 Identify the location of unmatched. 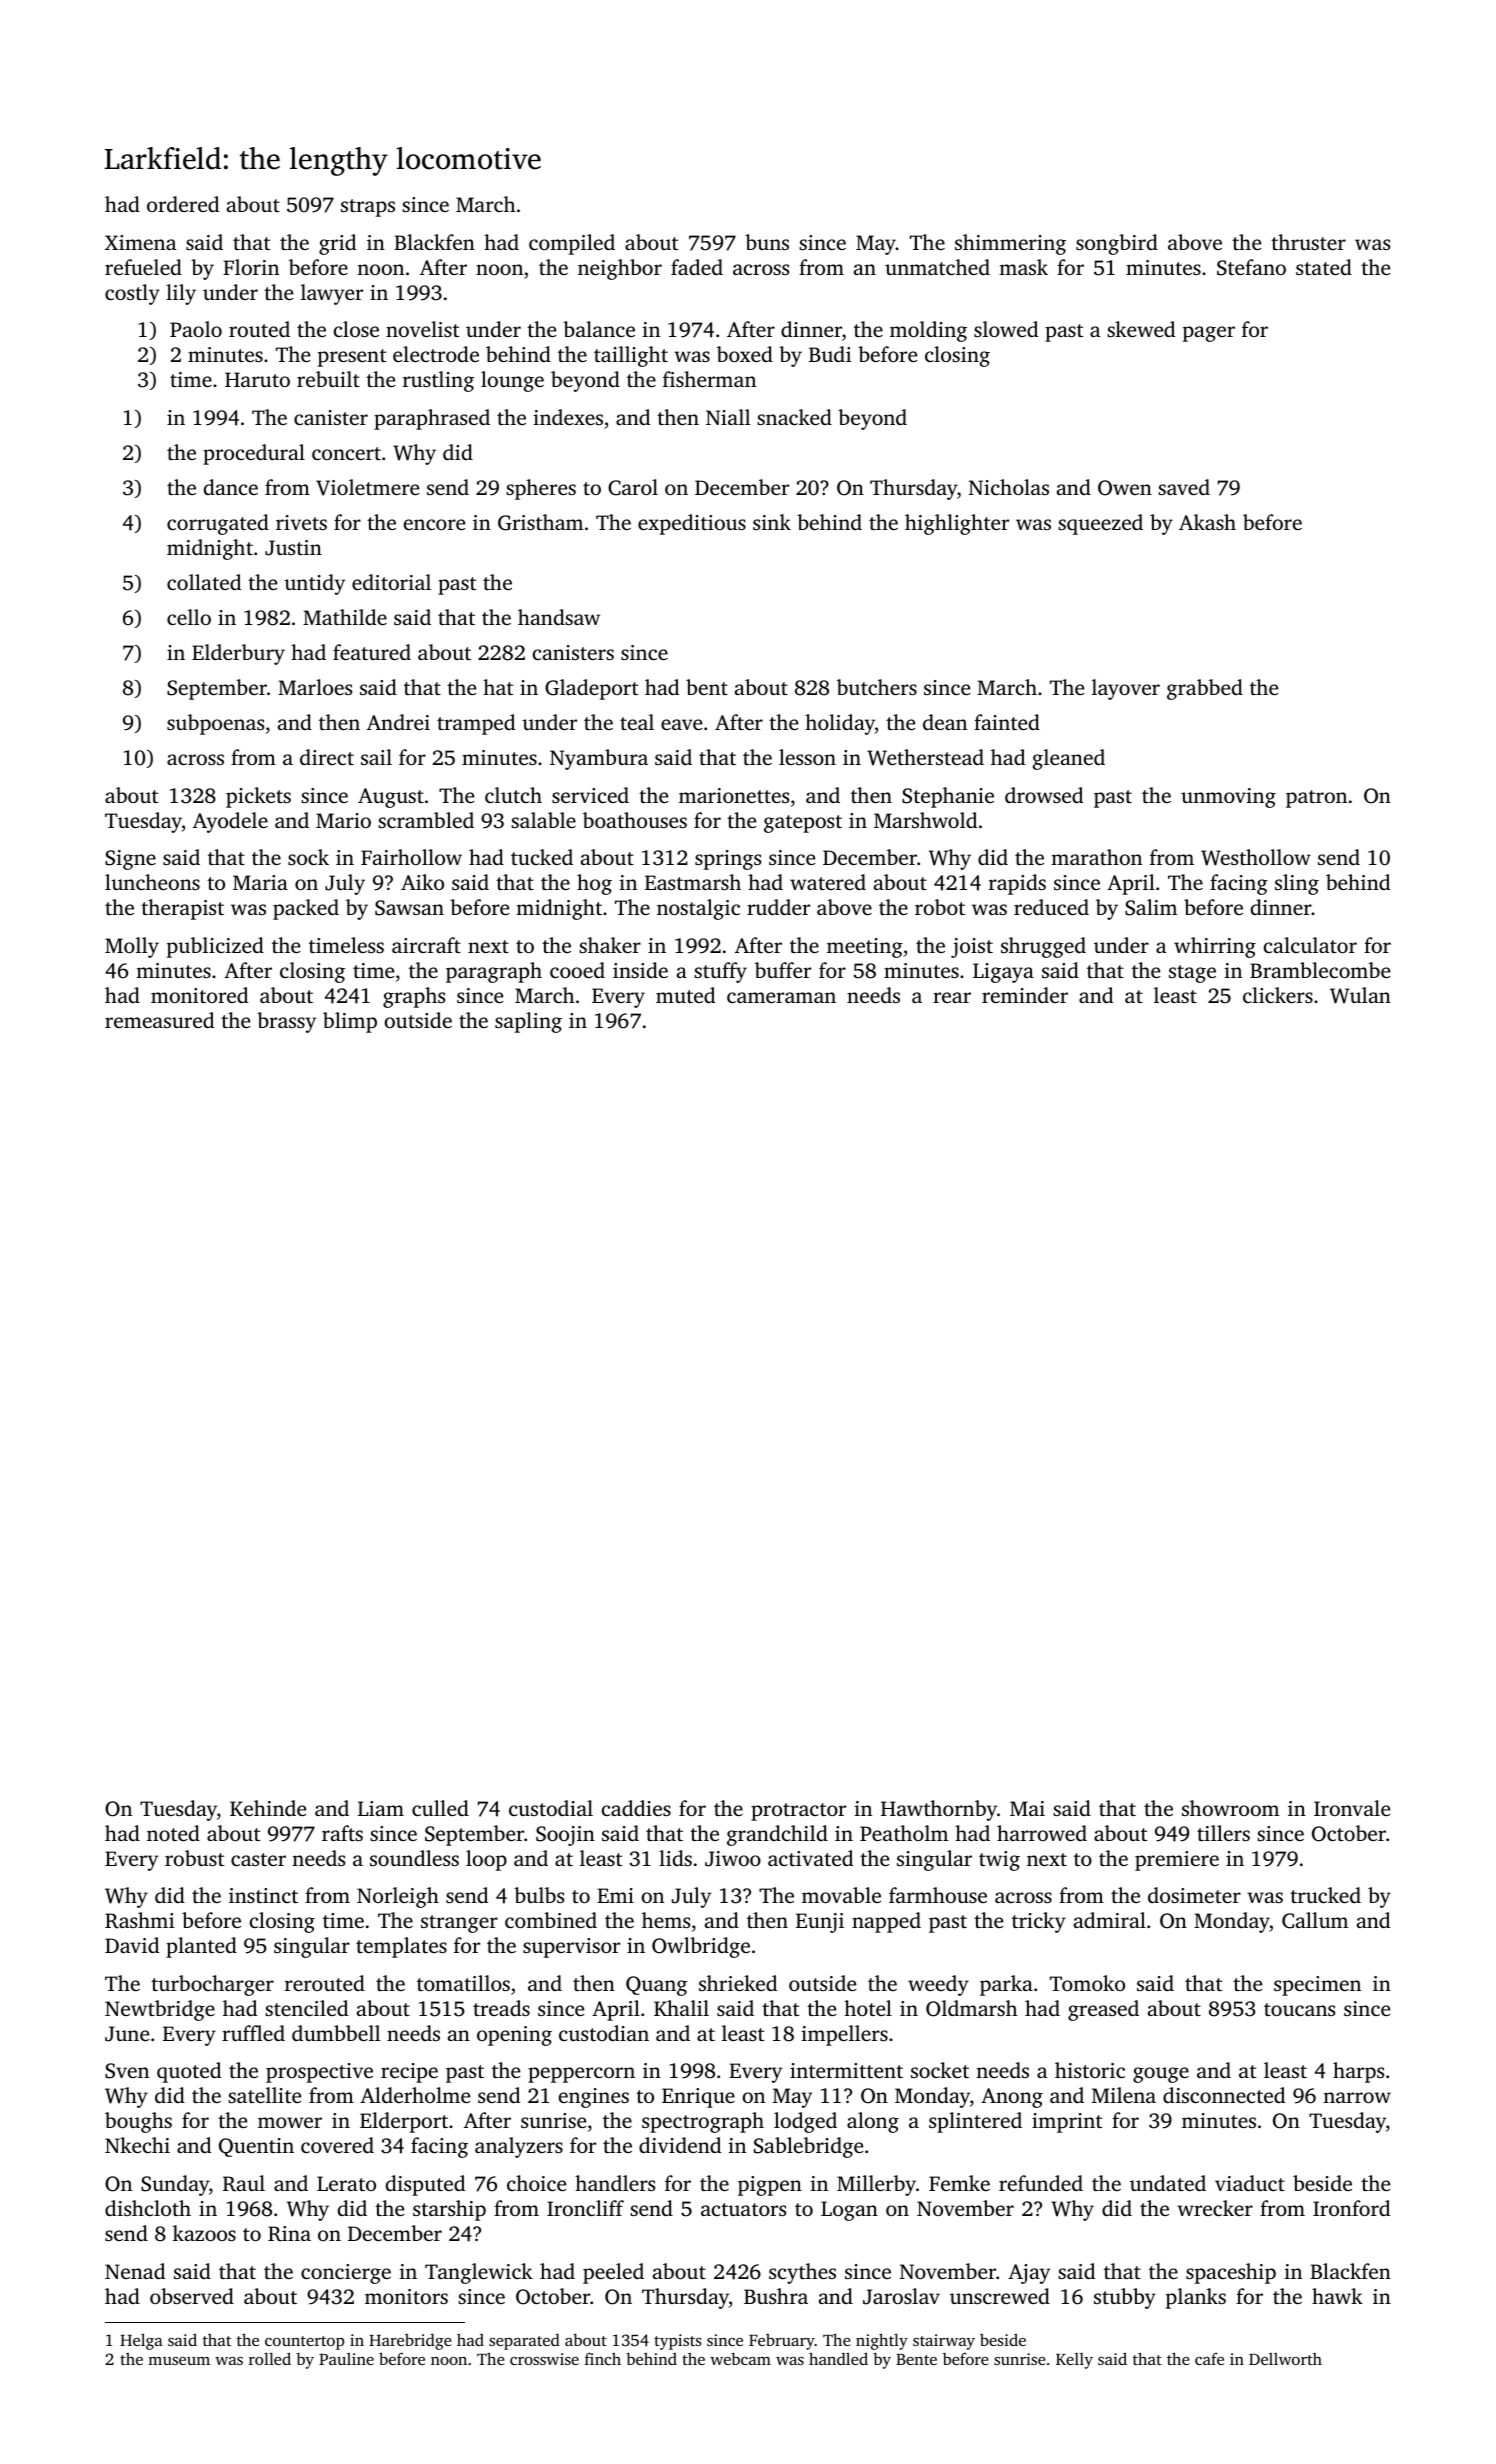
(937, 267).
